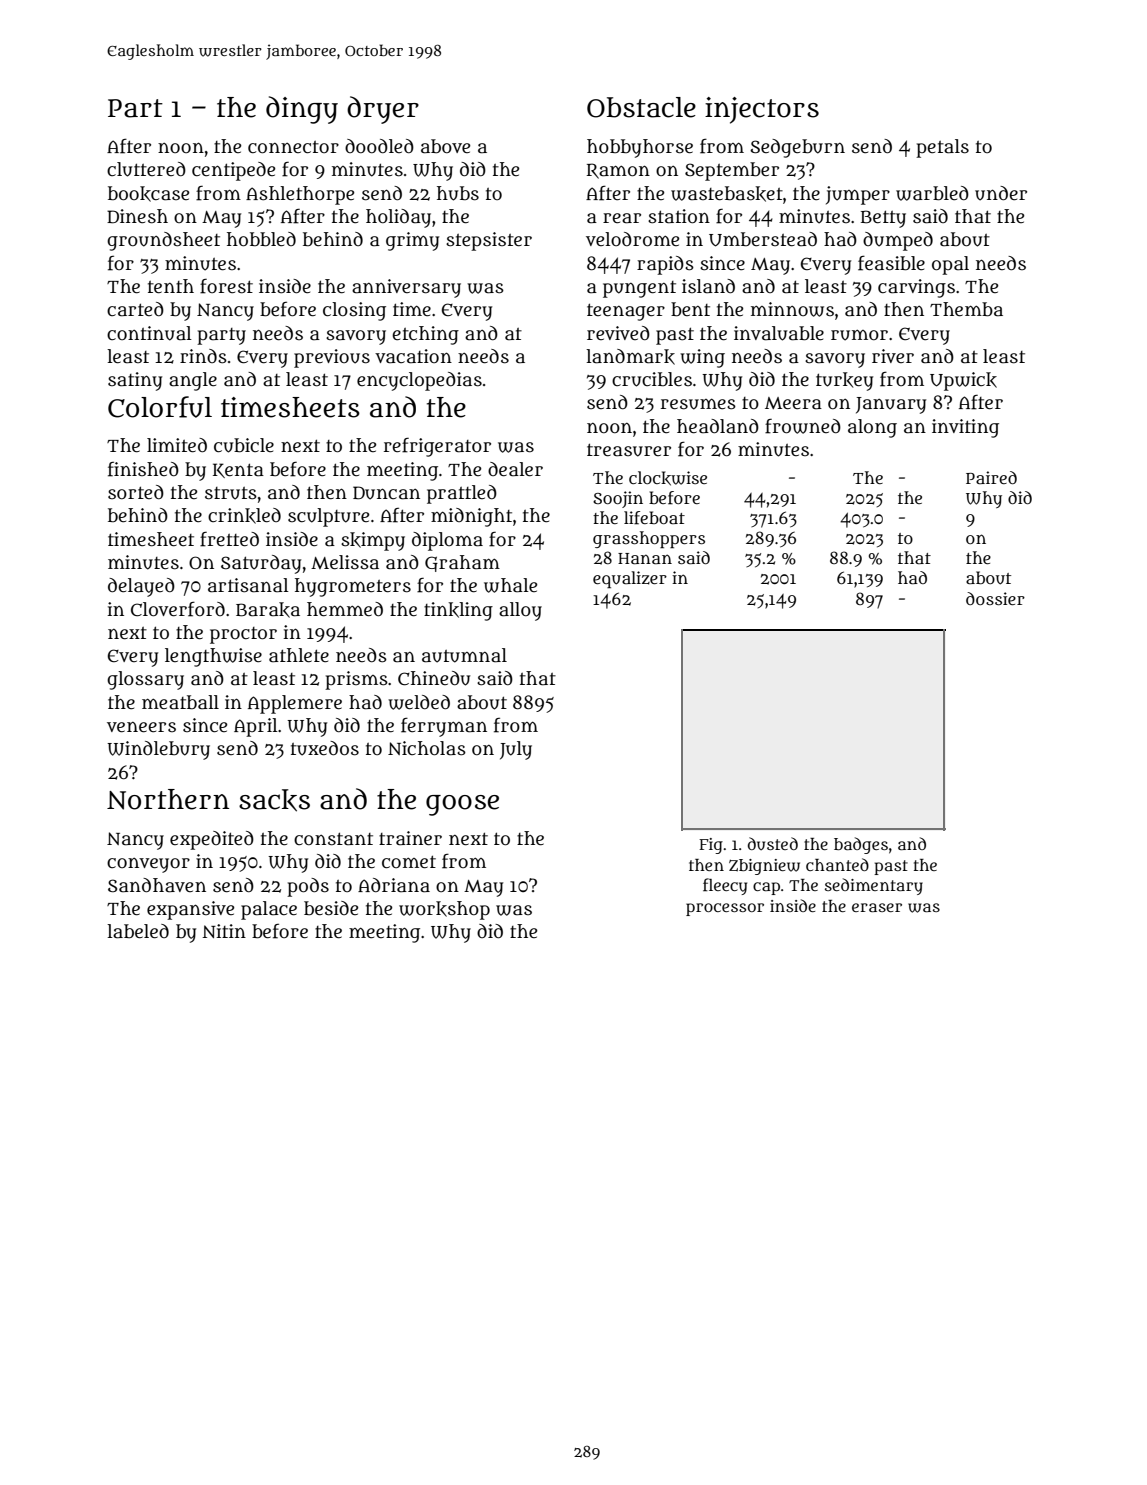 The image size is (1147, 1485). I want to click on Nitin, so click(224, 931).
